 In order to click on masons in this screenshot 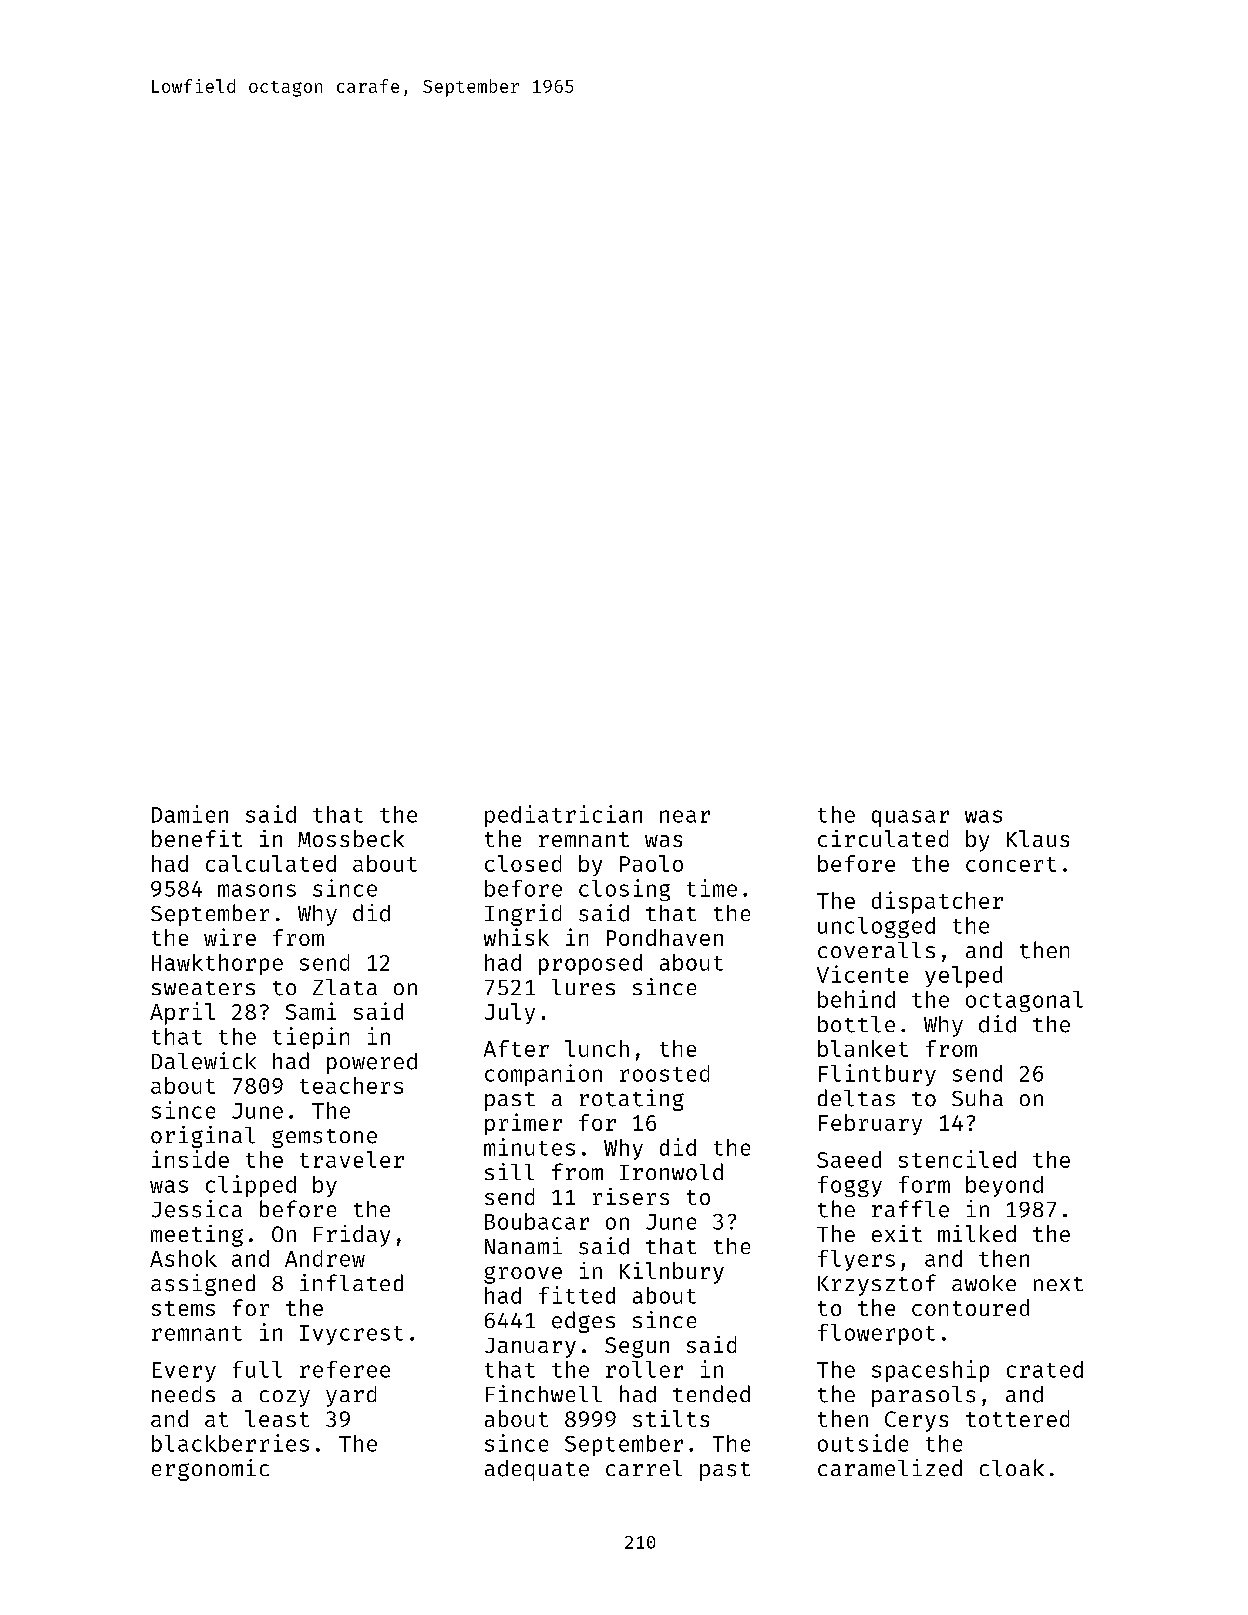, I will do `click(257, 890)`.
